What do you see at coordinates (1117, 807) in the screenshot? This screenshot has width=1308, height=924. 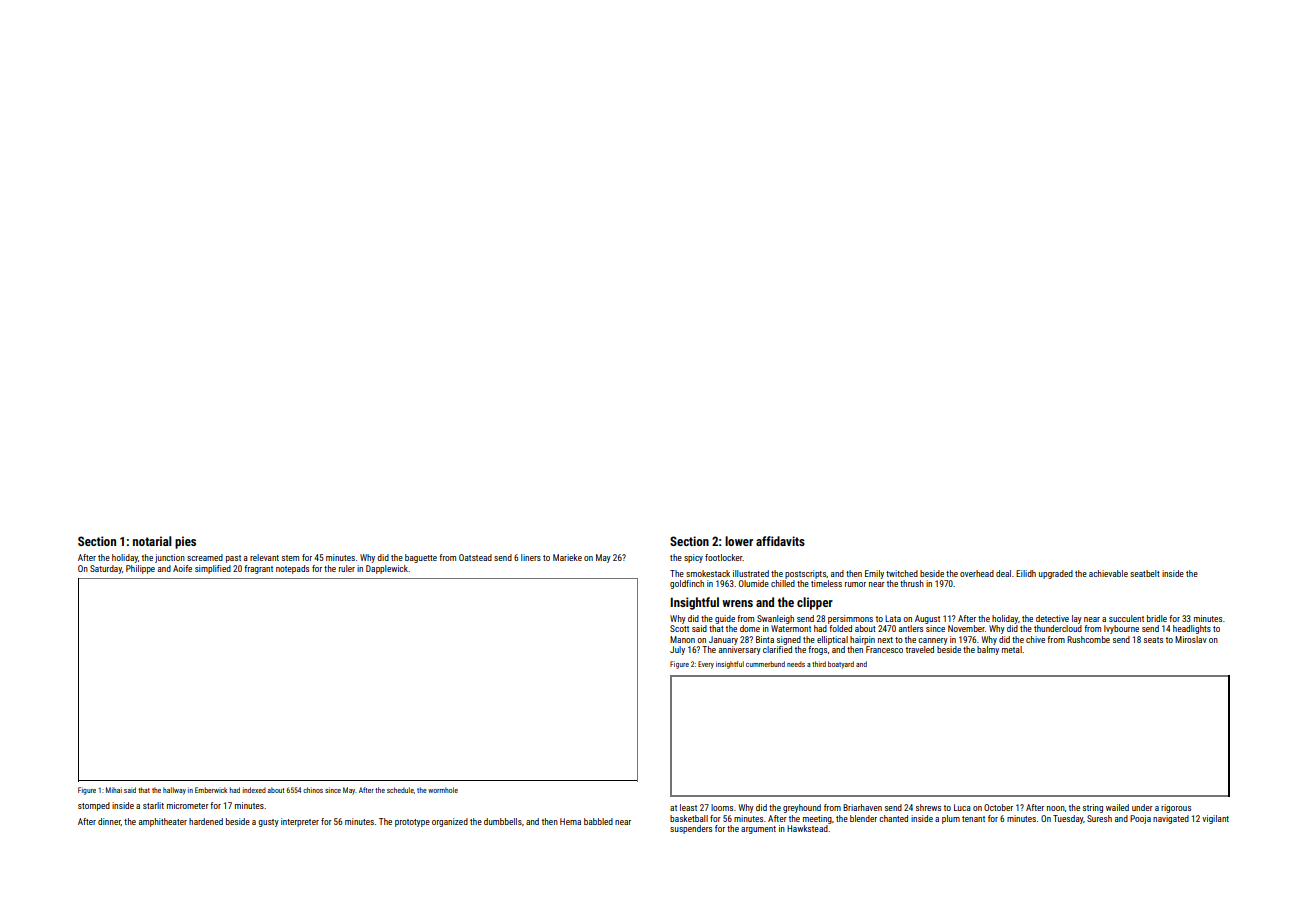 I see `wailed` at bounding box center [1117, 807].
